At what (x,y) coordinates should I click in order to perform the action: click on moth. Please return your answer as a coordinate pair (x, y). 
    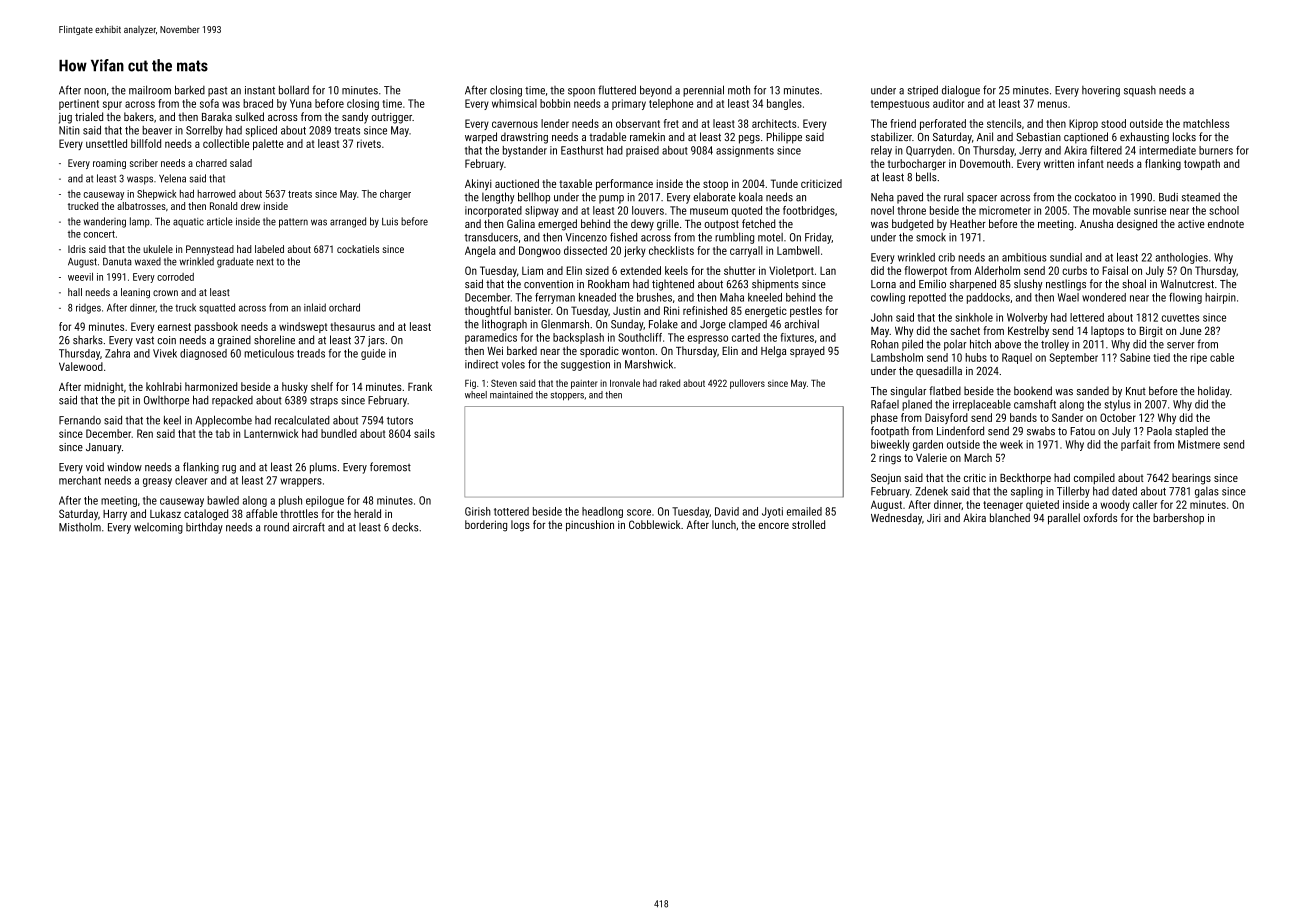
    Looking at the image, I should click on (739, 90).
